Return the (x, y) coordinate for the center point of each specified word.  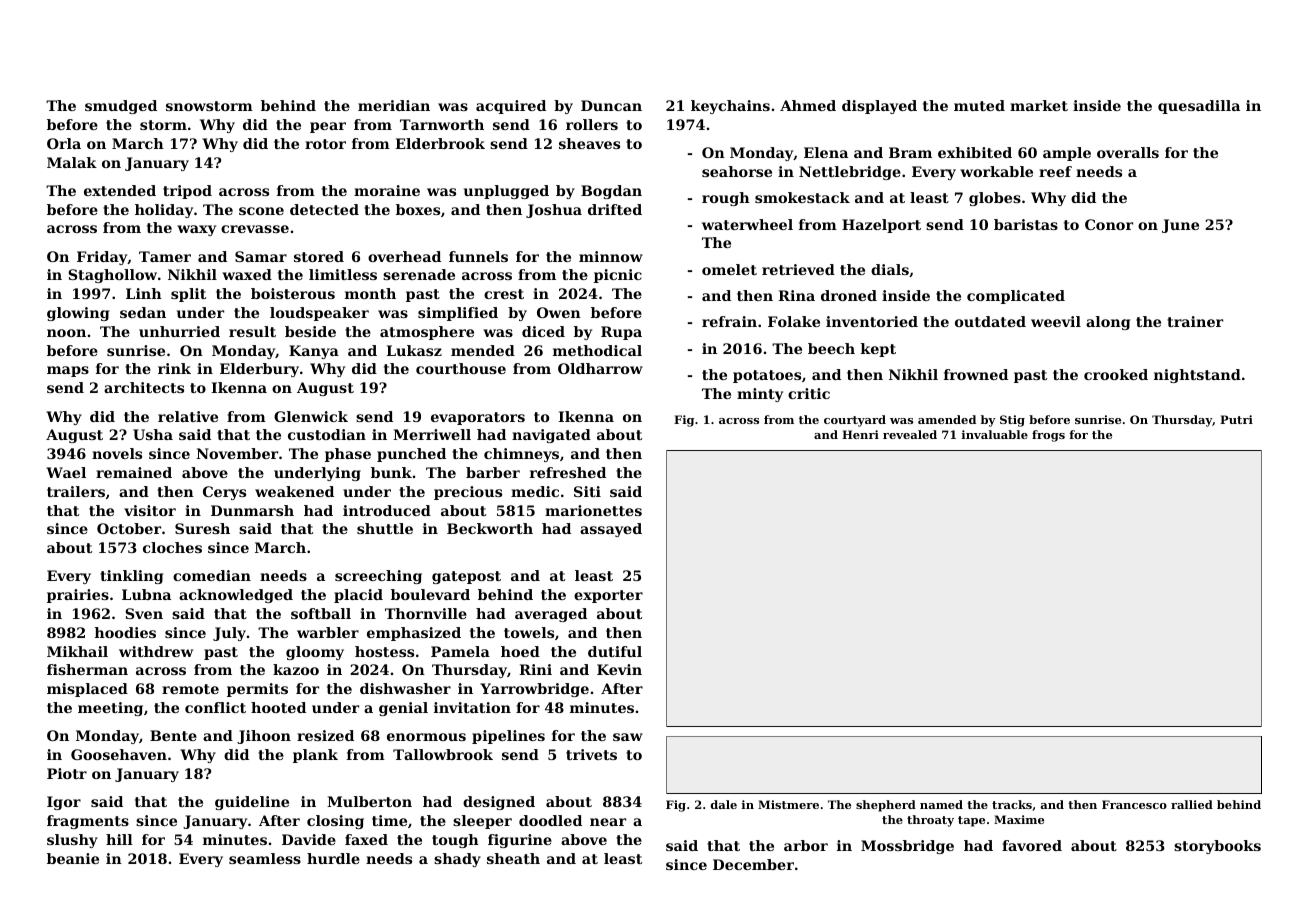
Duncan (611, 105)
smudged (121, 107)
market (1039, 105)
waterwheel (747, 224)
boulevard (430, 594)
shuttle (385, 528)
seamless (265, 858)
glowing (78, 314)
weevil (1056, 321)
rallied (1192, 804)
